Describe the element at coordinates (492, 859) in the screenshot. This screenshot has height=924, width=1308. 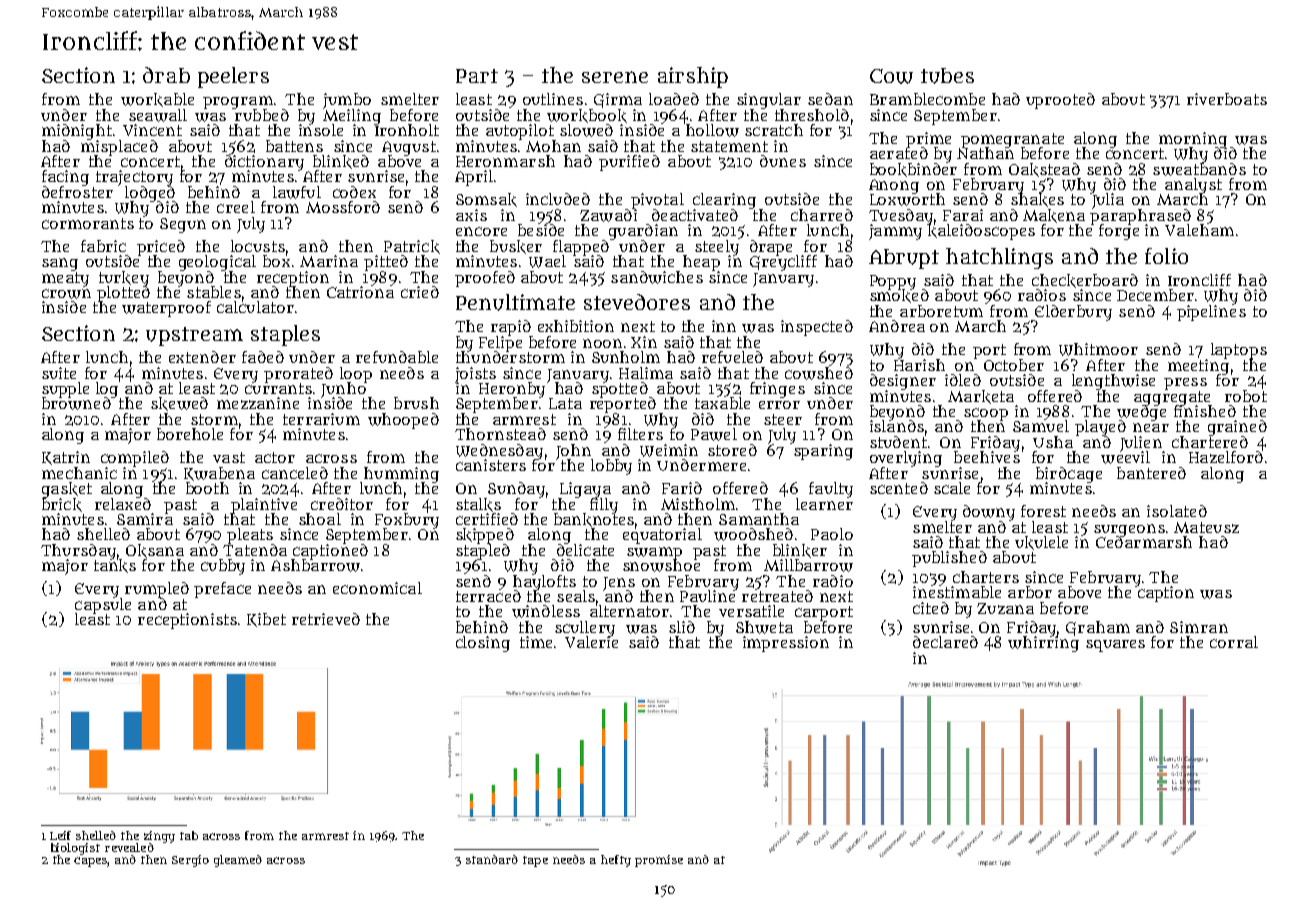
I see `standard` at that location.
